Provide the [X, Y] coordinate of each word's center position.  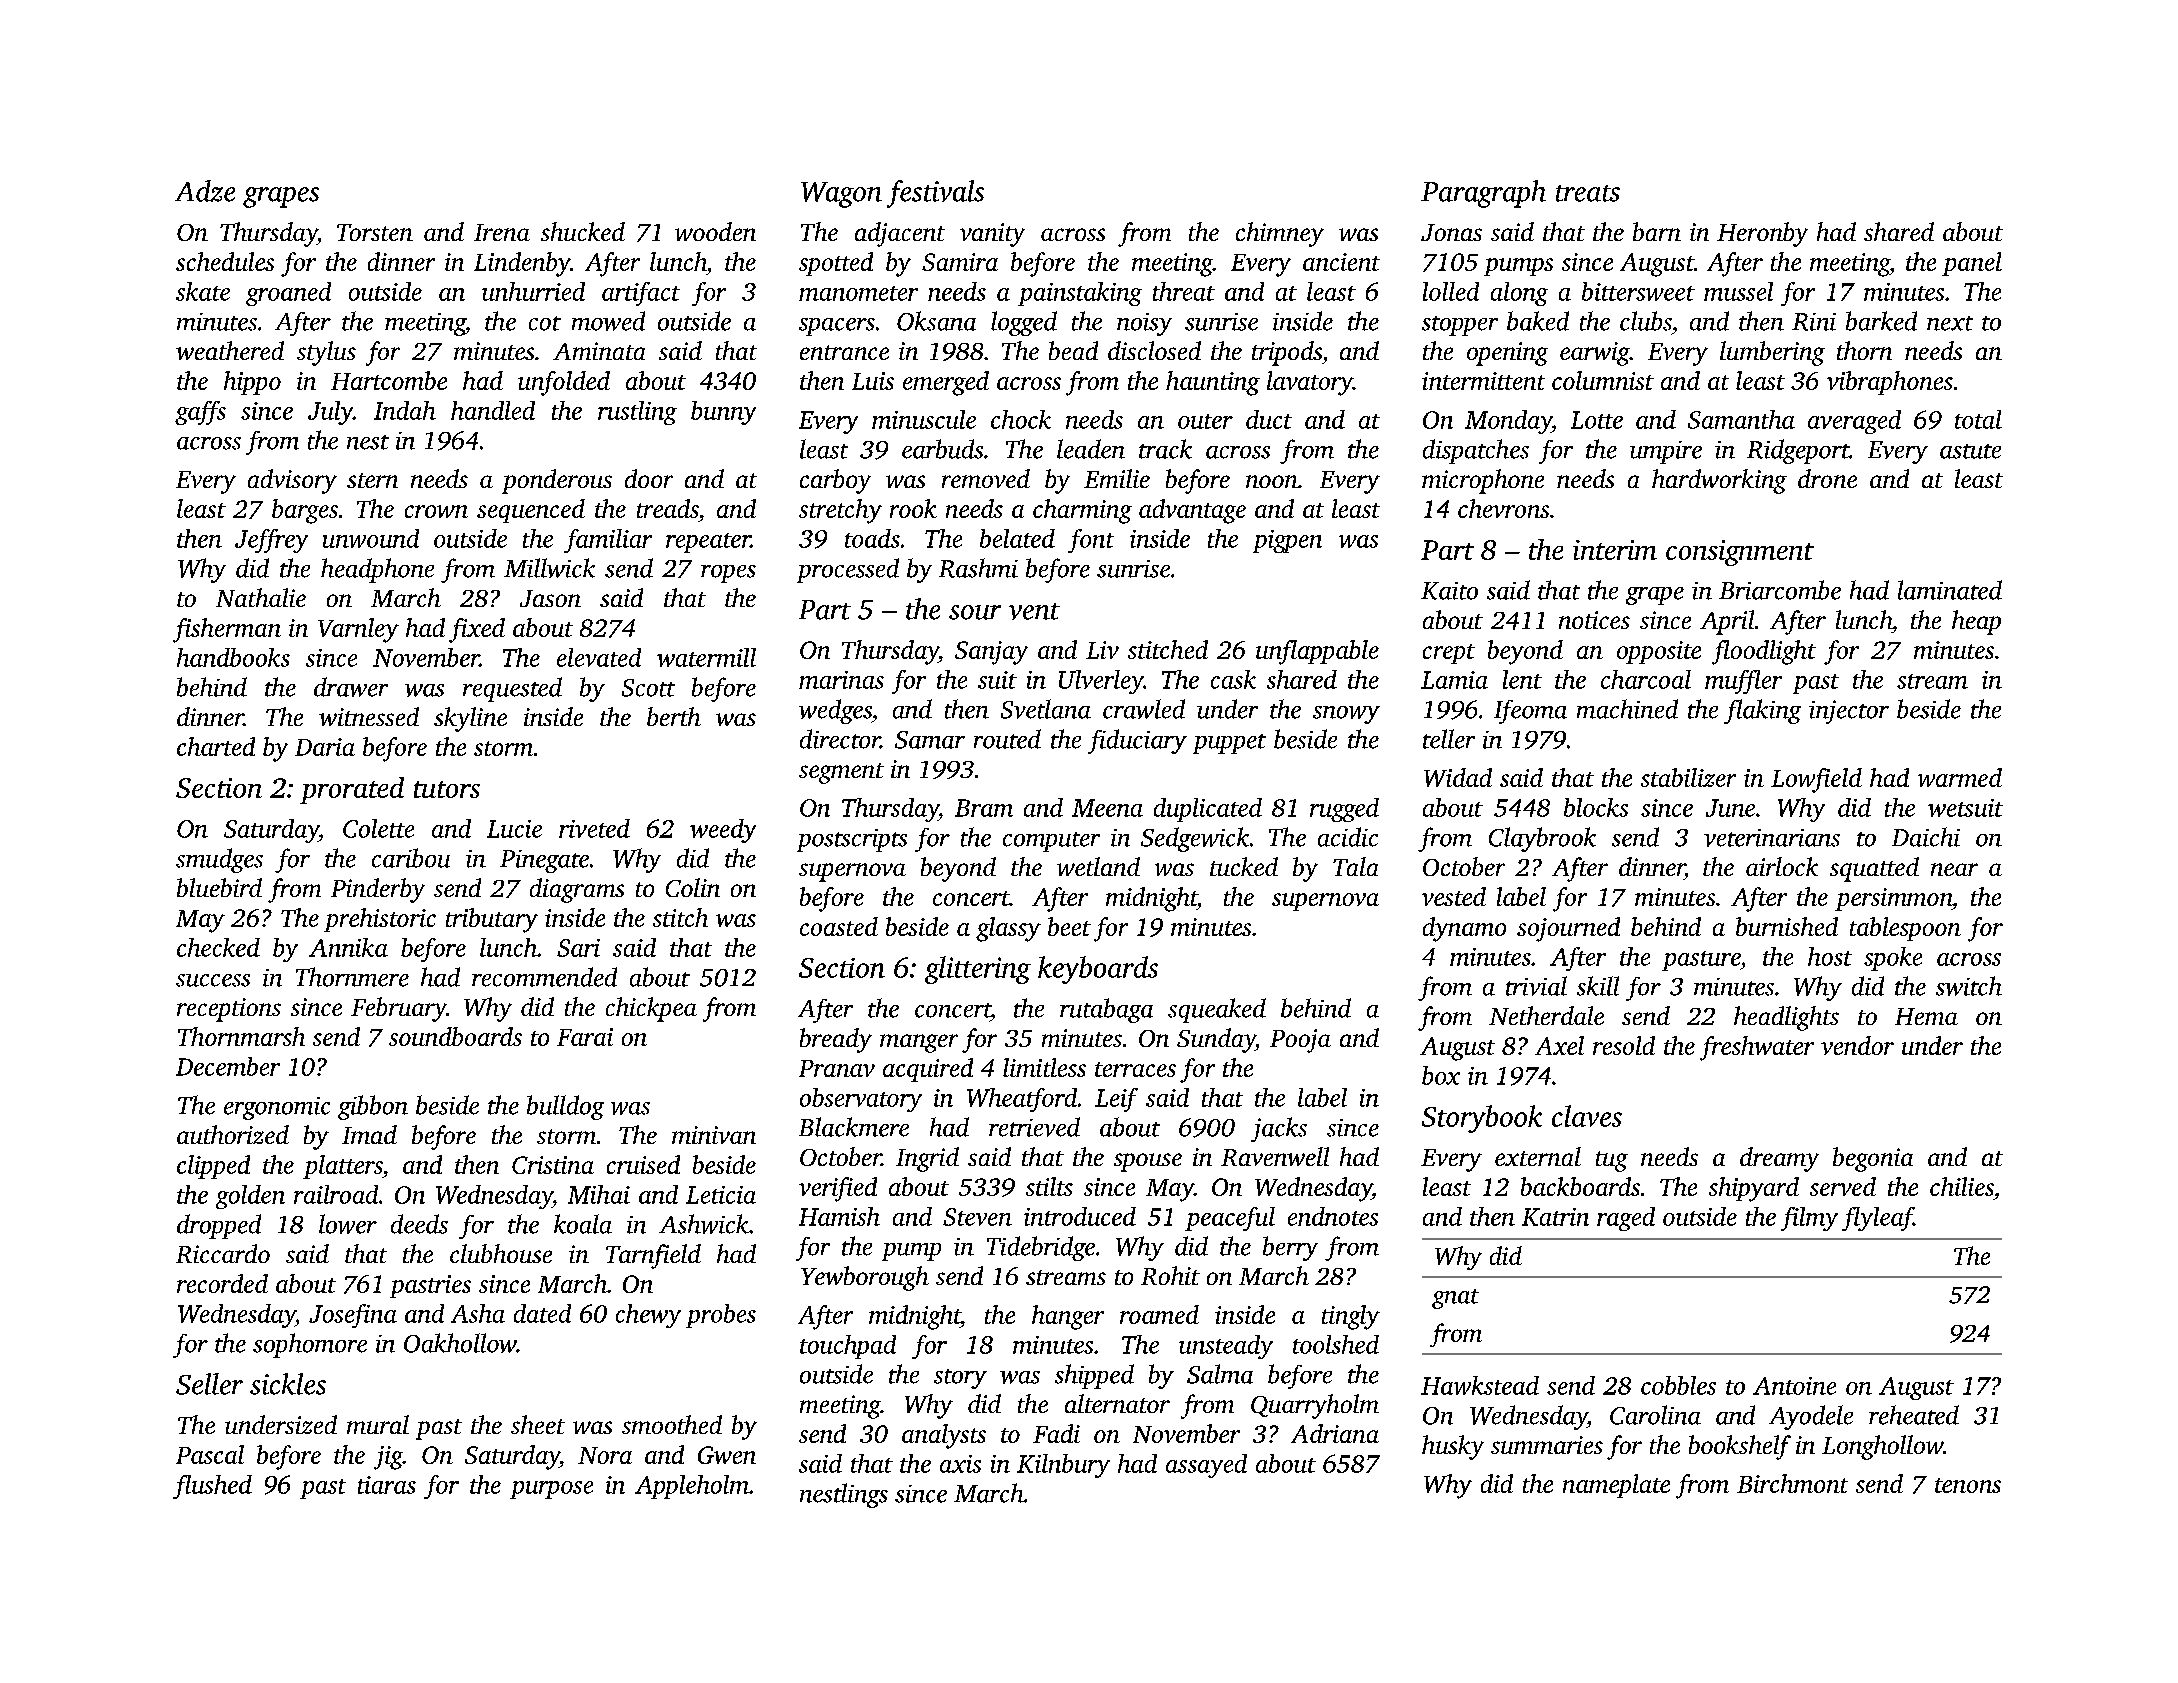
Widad [1458, 777]
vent [1034, 611]
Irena [502, 232]
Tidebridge [1041, 1248]
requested [512, 689]
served [1843, 1186]
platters [343, 1167]
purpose [551, 1490]
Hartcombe [389, 380]
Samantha [1741, 419]
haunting [1213, 383]
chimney [1280, 234]
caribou [411, 858]
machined [1627, 709]
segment [841, 773]
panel [1972, 264]
